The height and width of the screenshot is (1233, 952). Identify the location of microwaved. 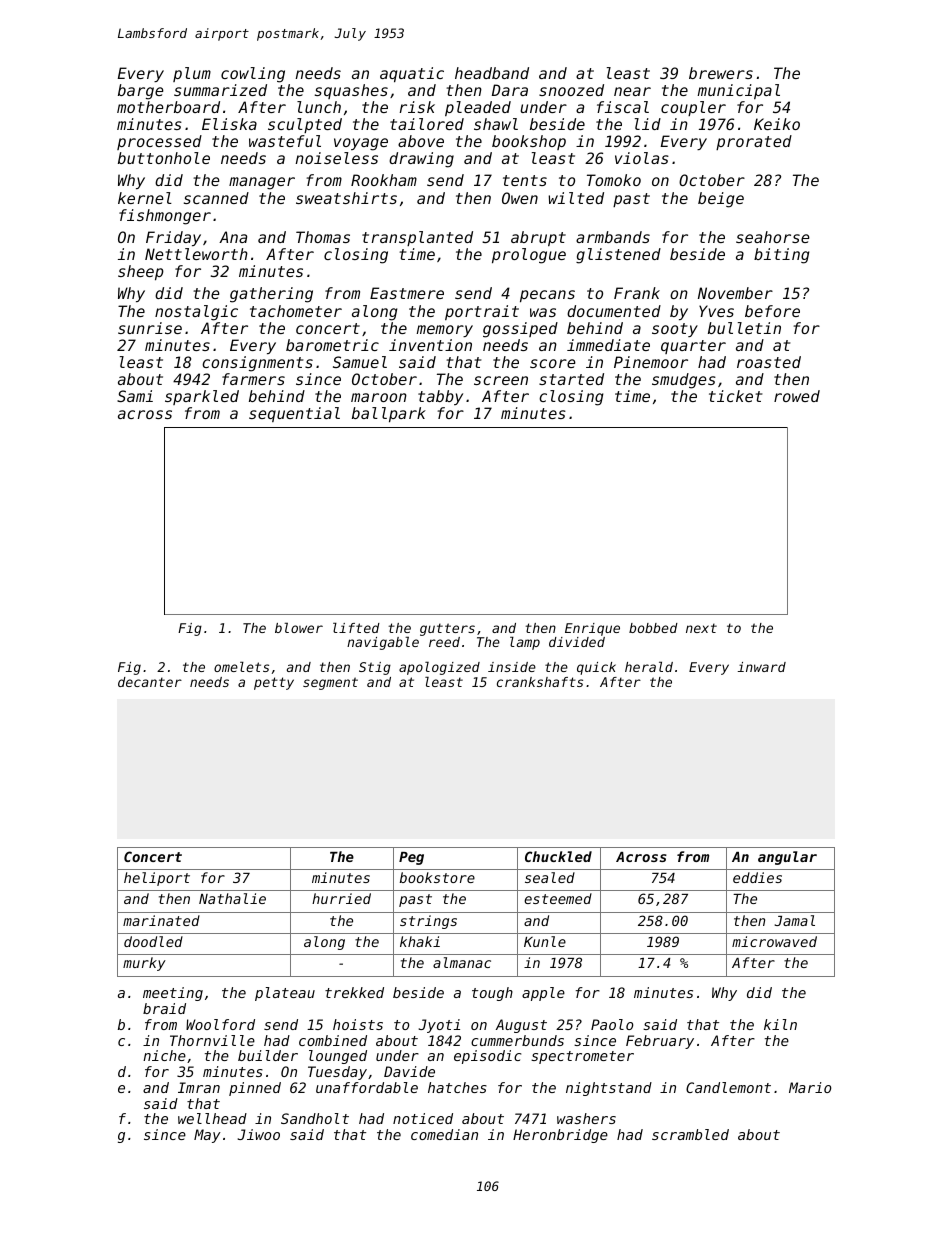
(774, 941).
